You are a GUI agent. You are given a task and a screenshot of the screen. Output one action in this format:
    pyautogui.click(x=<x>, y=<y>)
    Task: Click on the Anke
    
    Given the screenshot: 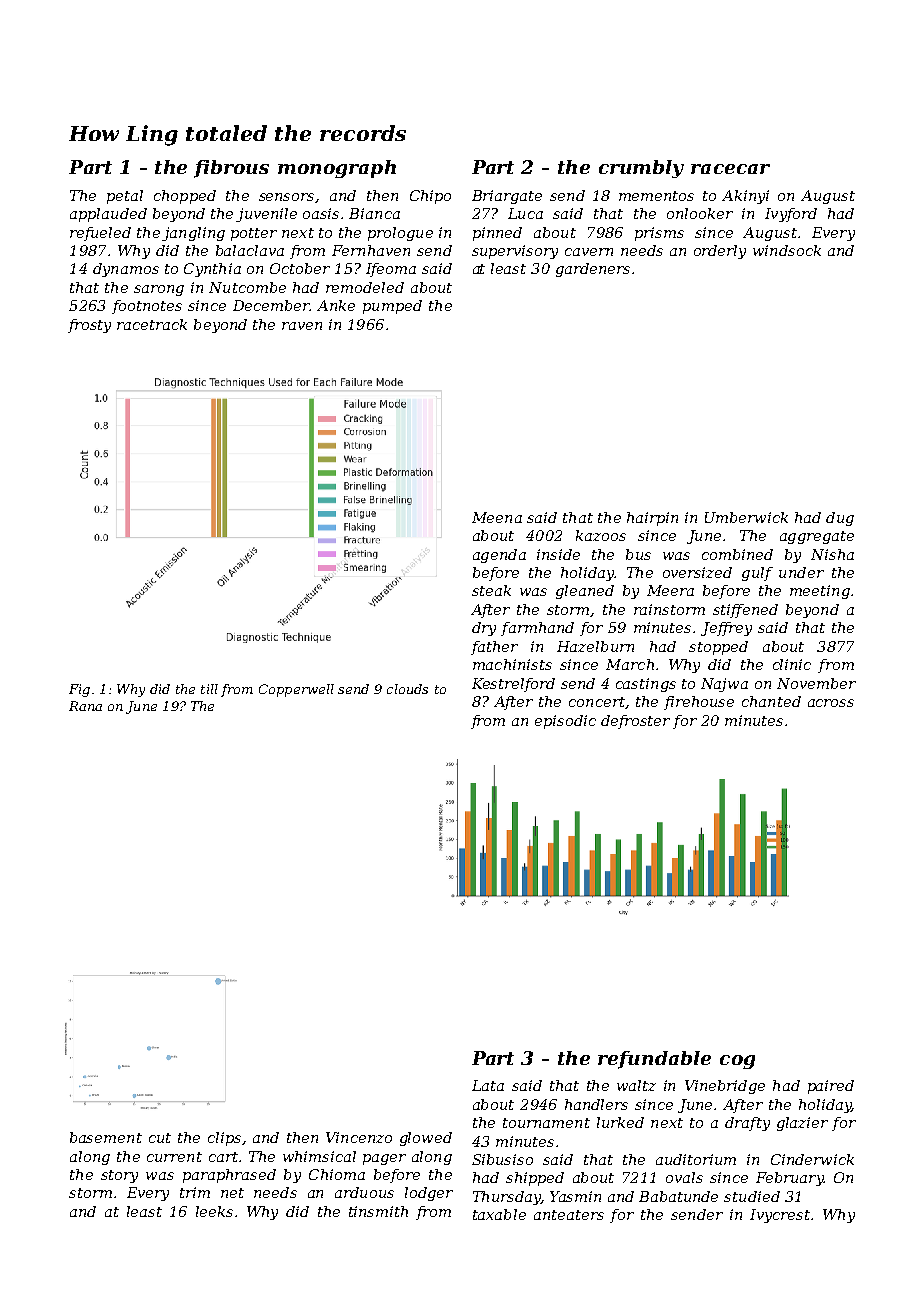 What is the action you would take?
    pyautogui.click(x=336, y=305)
